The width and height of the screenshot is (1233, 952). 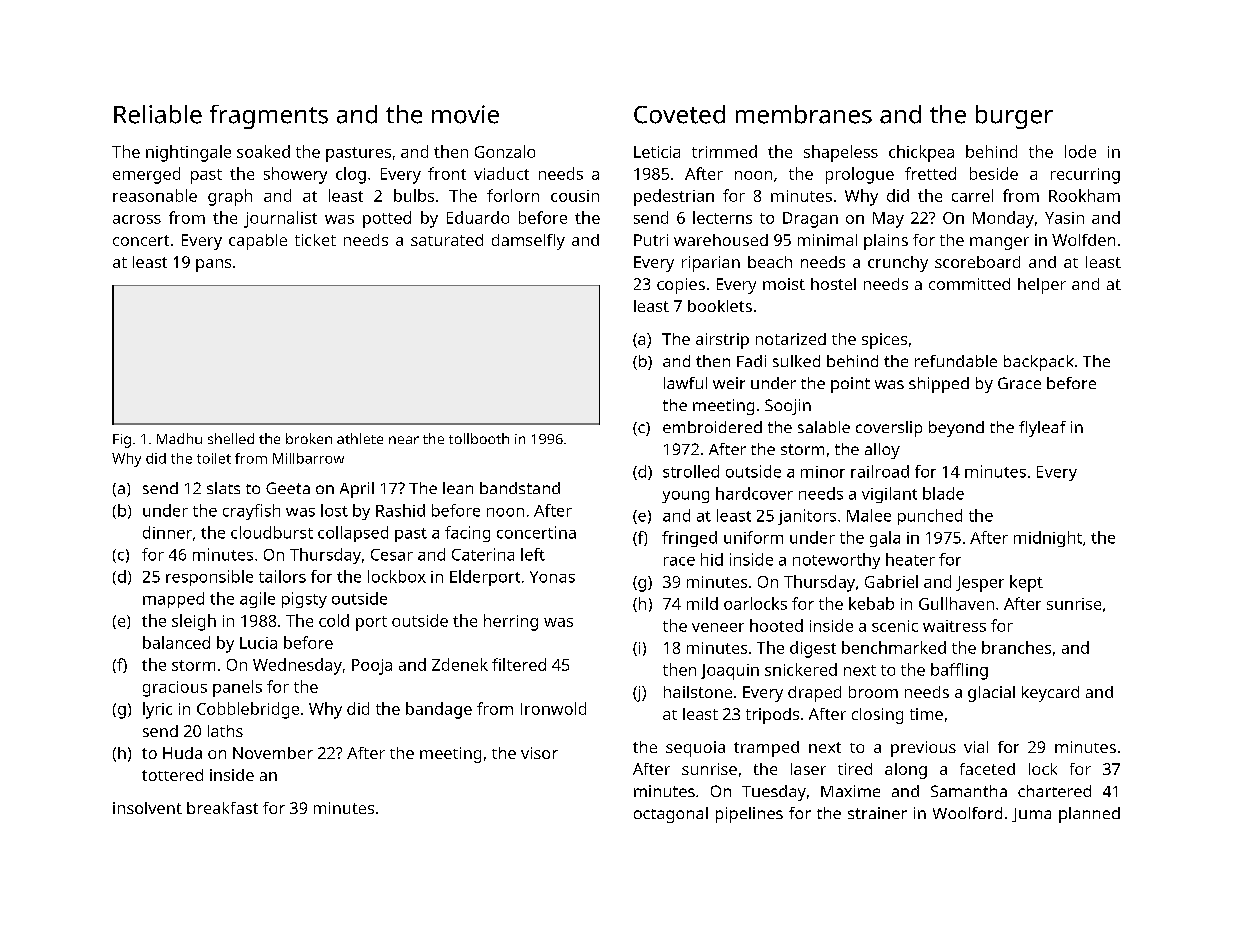 What do you see at coordinates (528, 242) in the screenshot?
I see `damselfly` at bounding box center [528, 242].
